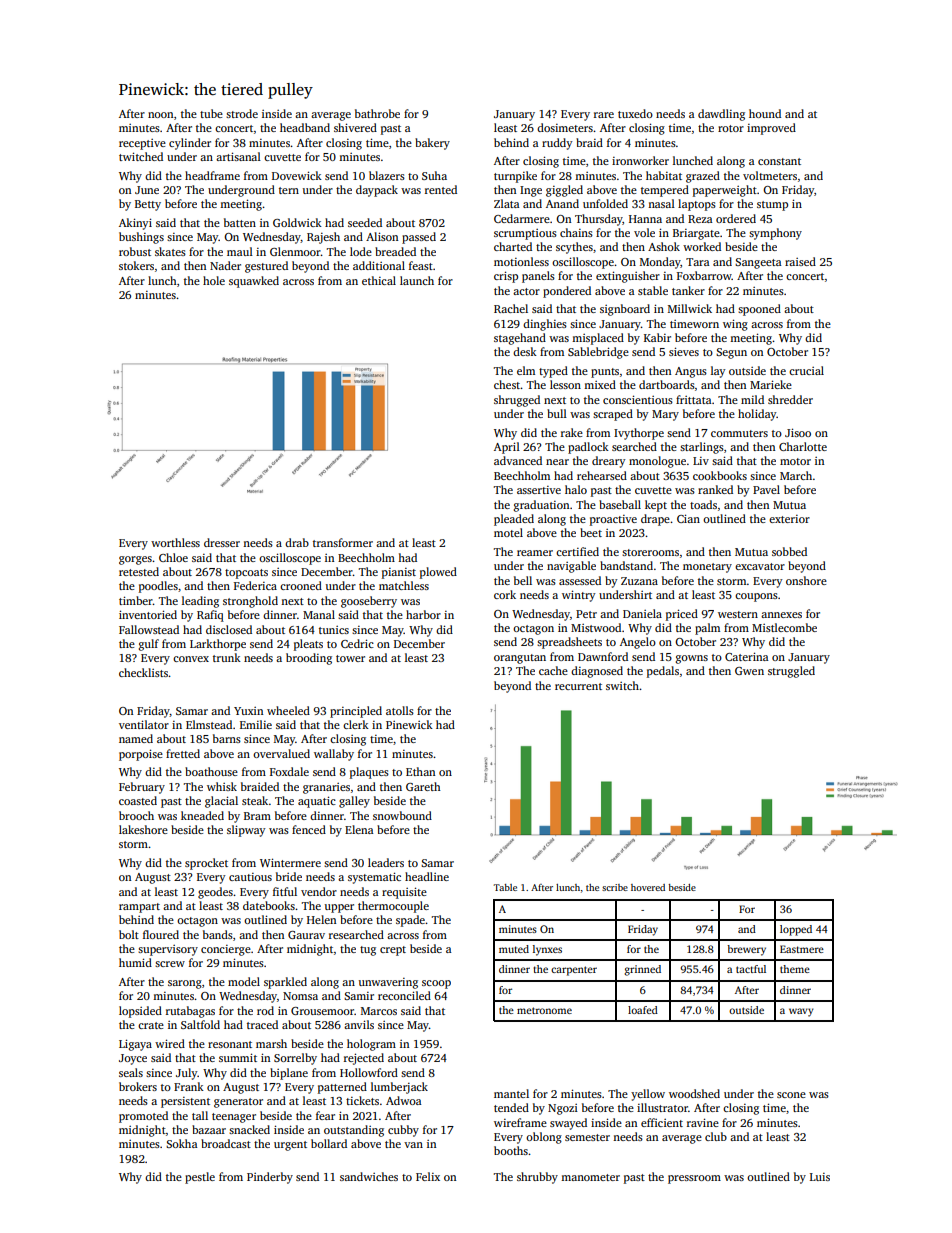 This screenshot has width=952, height=1233. I want to click on reamer, so click(535, 553).
